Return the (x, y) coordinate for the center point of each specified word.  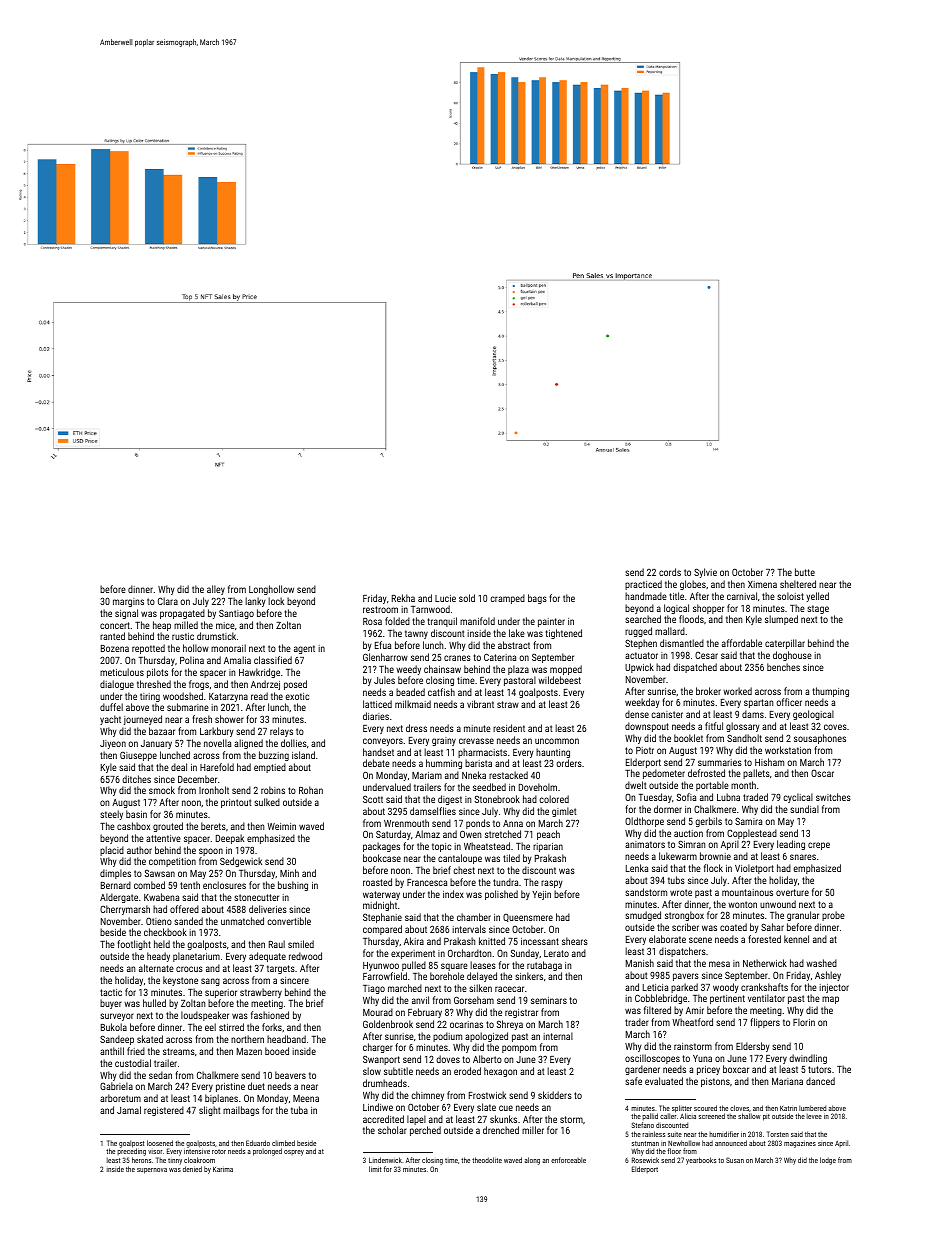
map (830, 1000)
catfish (441, 692)
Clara (168, 601)
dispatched (695, 668)
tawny (416, 634)
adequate (267, 957)
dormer (668, 809)
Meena (306, 1098)
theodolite (487, 1160)
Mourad (378, 1012)
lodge (828, 1161)
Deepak (230, 839)
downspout (647, 727)
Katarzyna (228, 697)
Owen (470, 834)
